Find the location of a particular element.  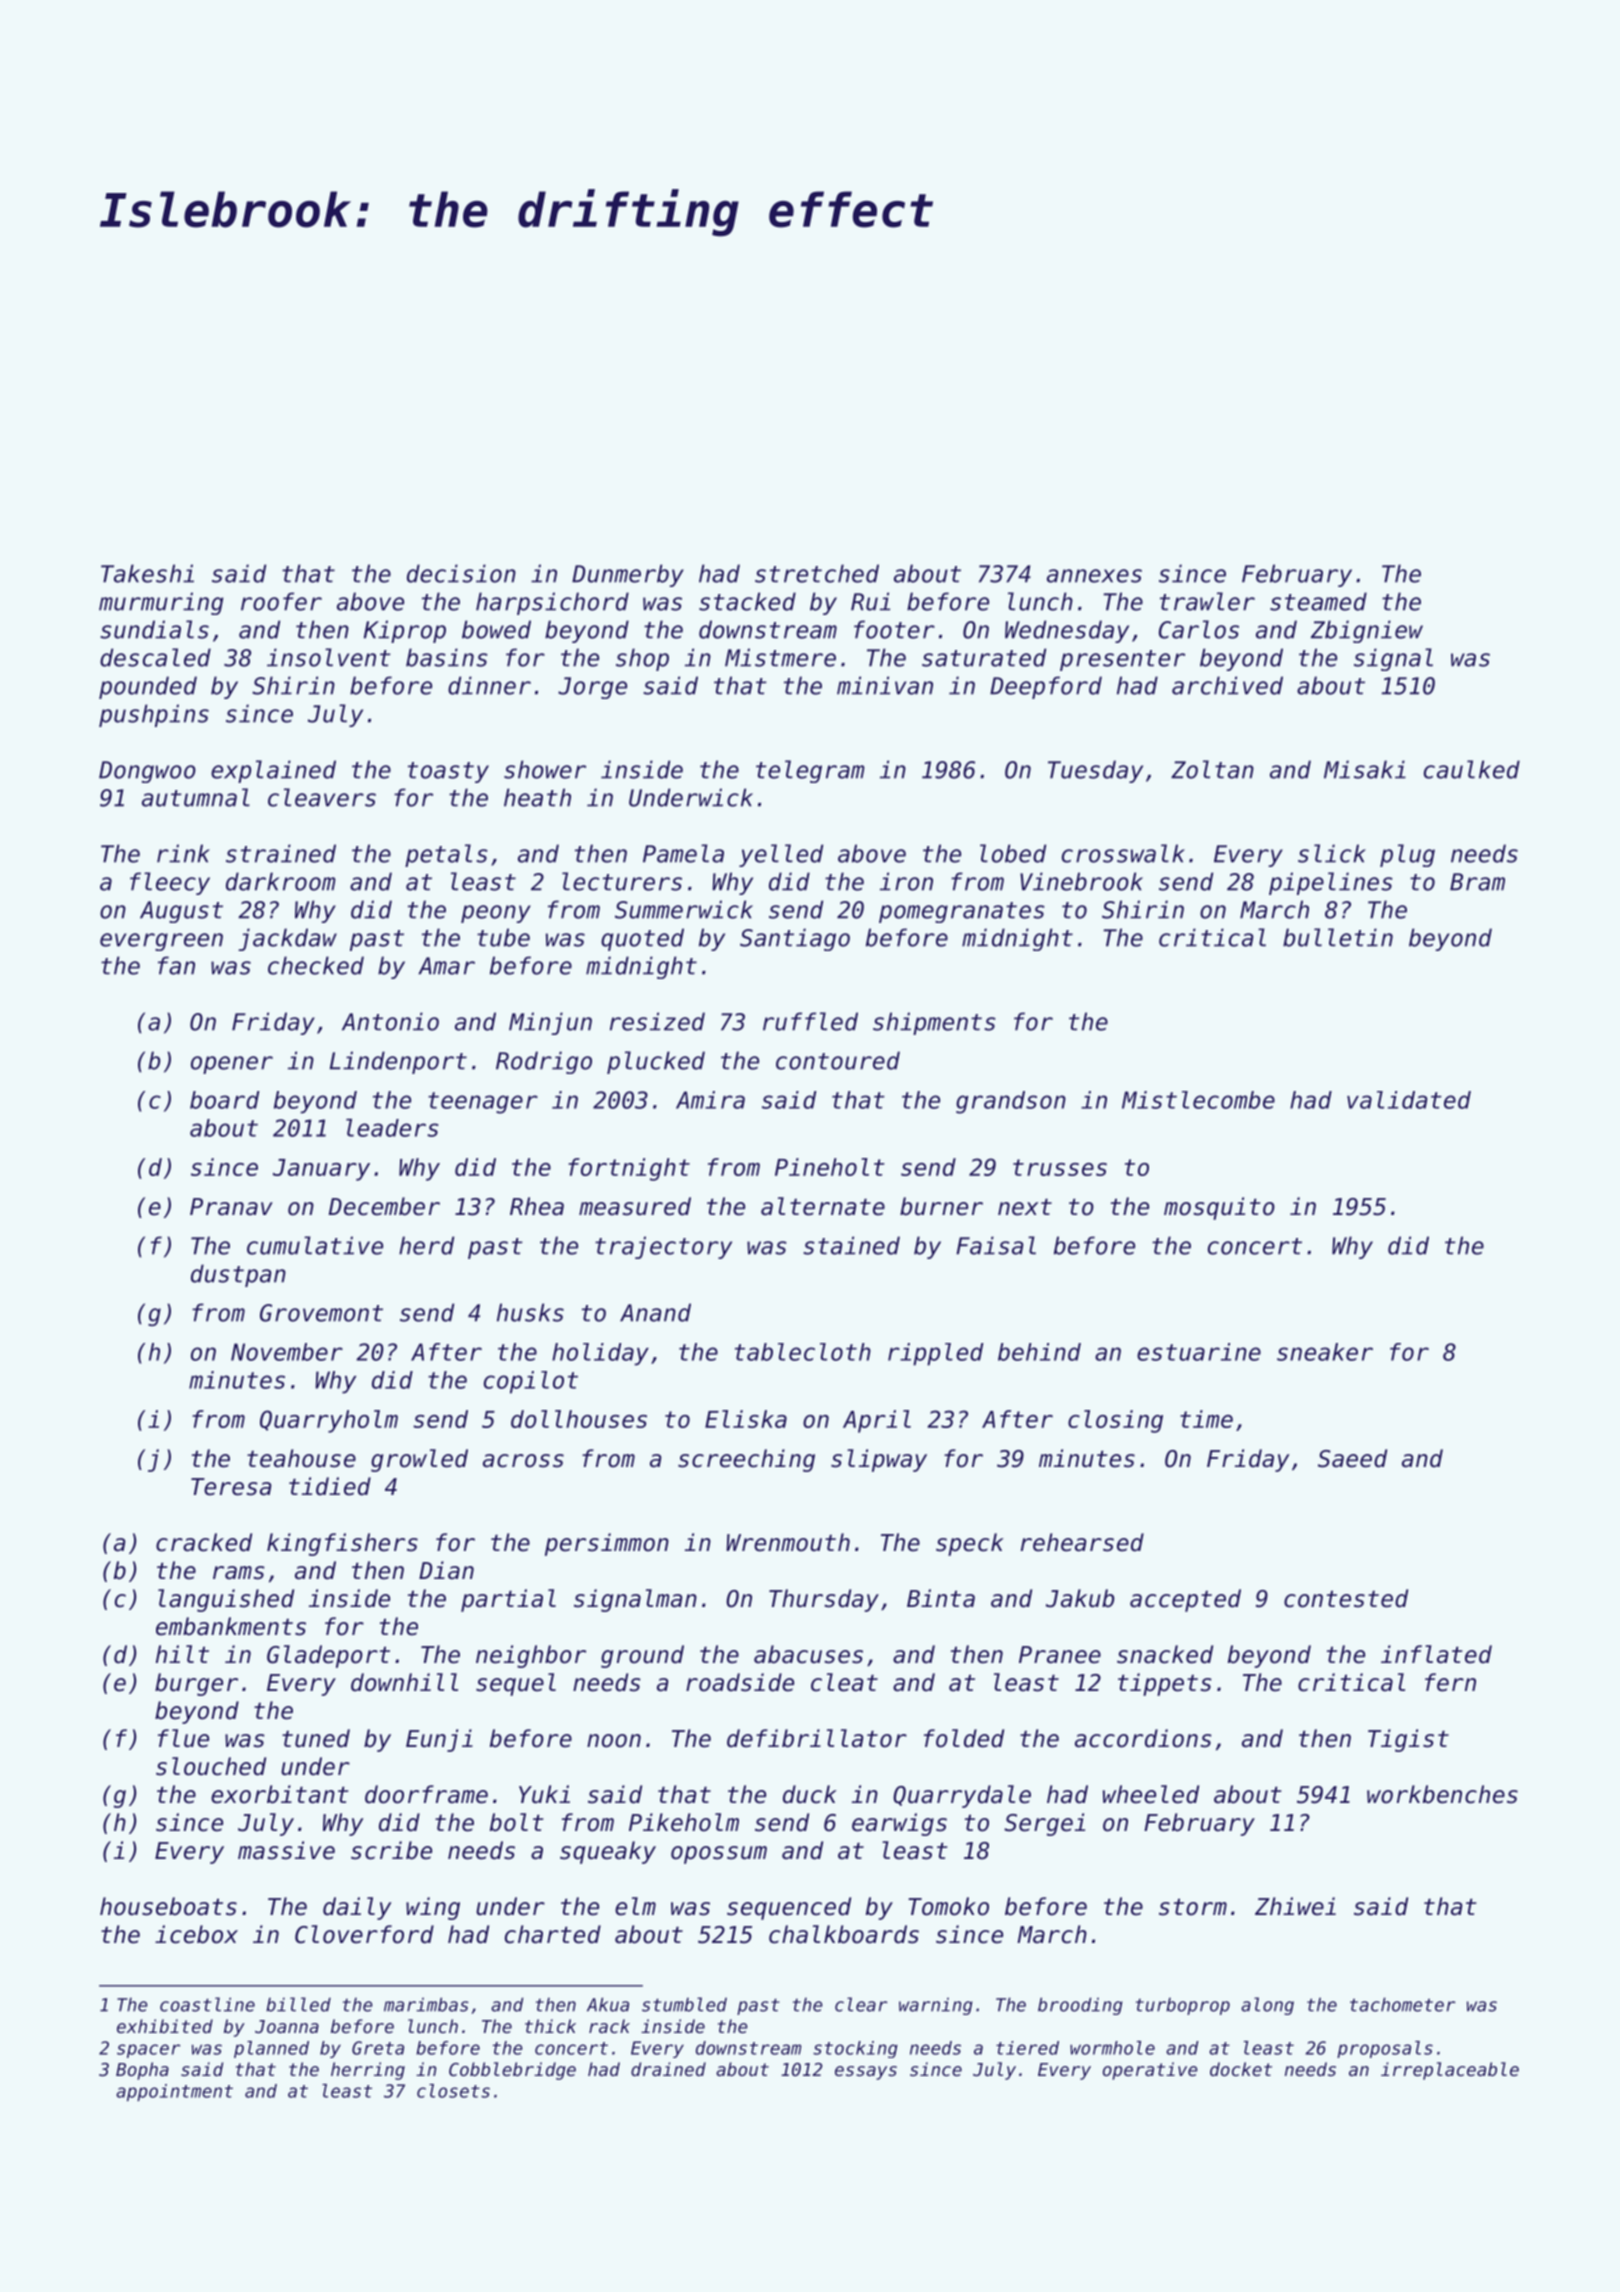

leaders is located at coordinates (392, 1128).
